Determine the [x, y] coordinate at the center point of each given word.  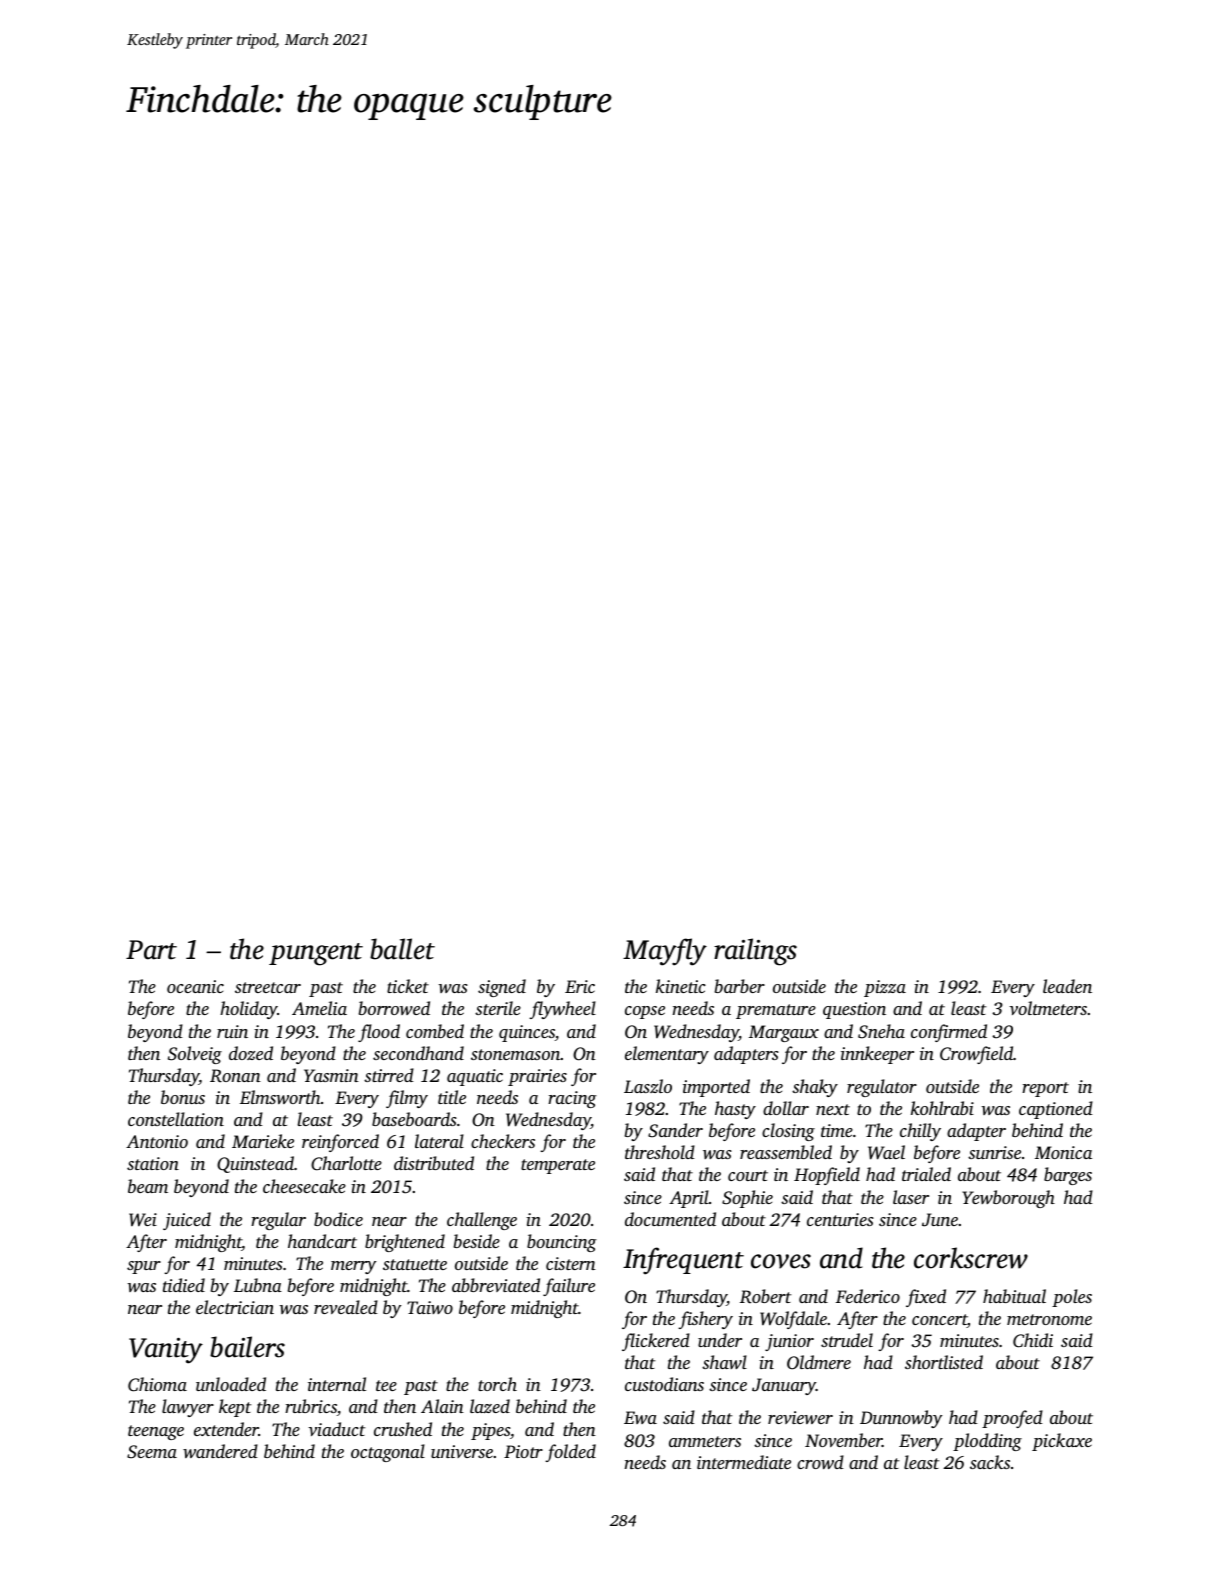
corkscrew [971, 1258]
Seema [152, 1452]
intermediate [744, 1462]
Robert [766, 1296]
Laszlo [648, 1086]
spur [144, 1267]
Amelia [319, 1008]
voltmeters [1048, 1008]
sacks [990, 1462]
